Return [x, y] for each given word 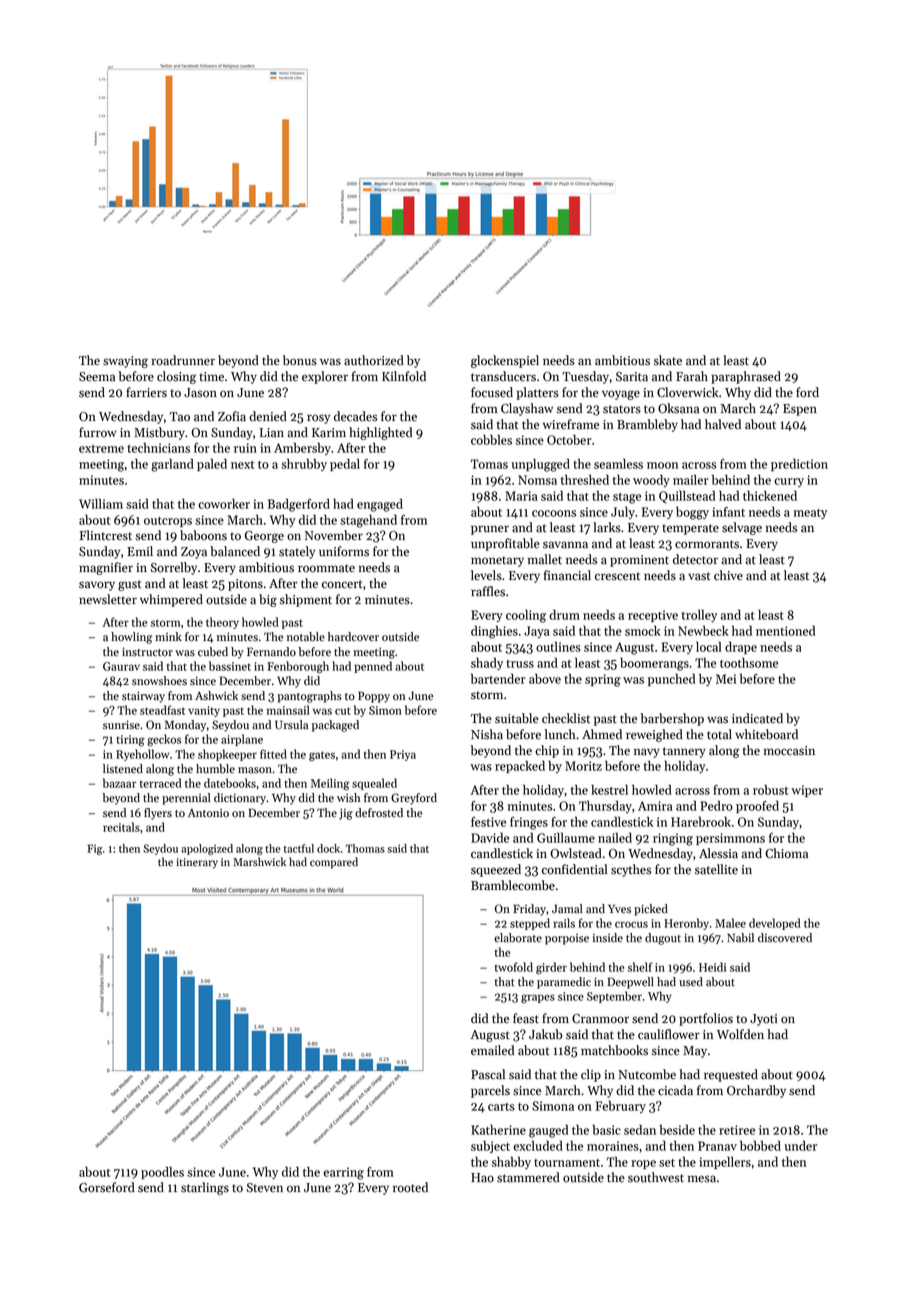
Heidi [712, 967]
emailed [492, 1050]
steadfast [162, 710]
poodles [162, 1172]
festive [488, 822]
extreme [101, 449]
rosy [318, 419]
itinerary [197, 863]
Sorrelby [174, 568]
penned [373, 667]
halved [723, 424]
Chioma [786, 853]
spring [603, 680]
